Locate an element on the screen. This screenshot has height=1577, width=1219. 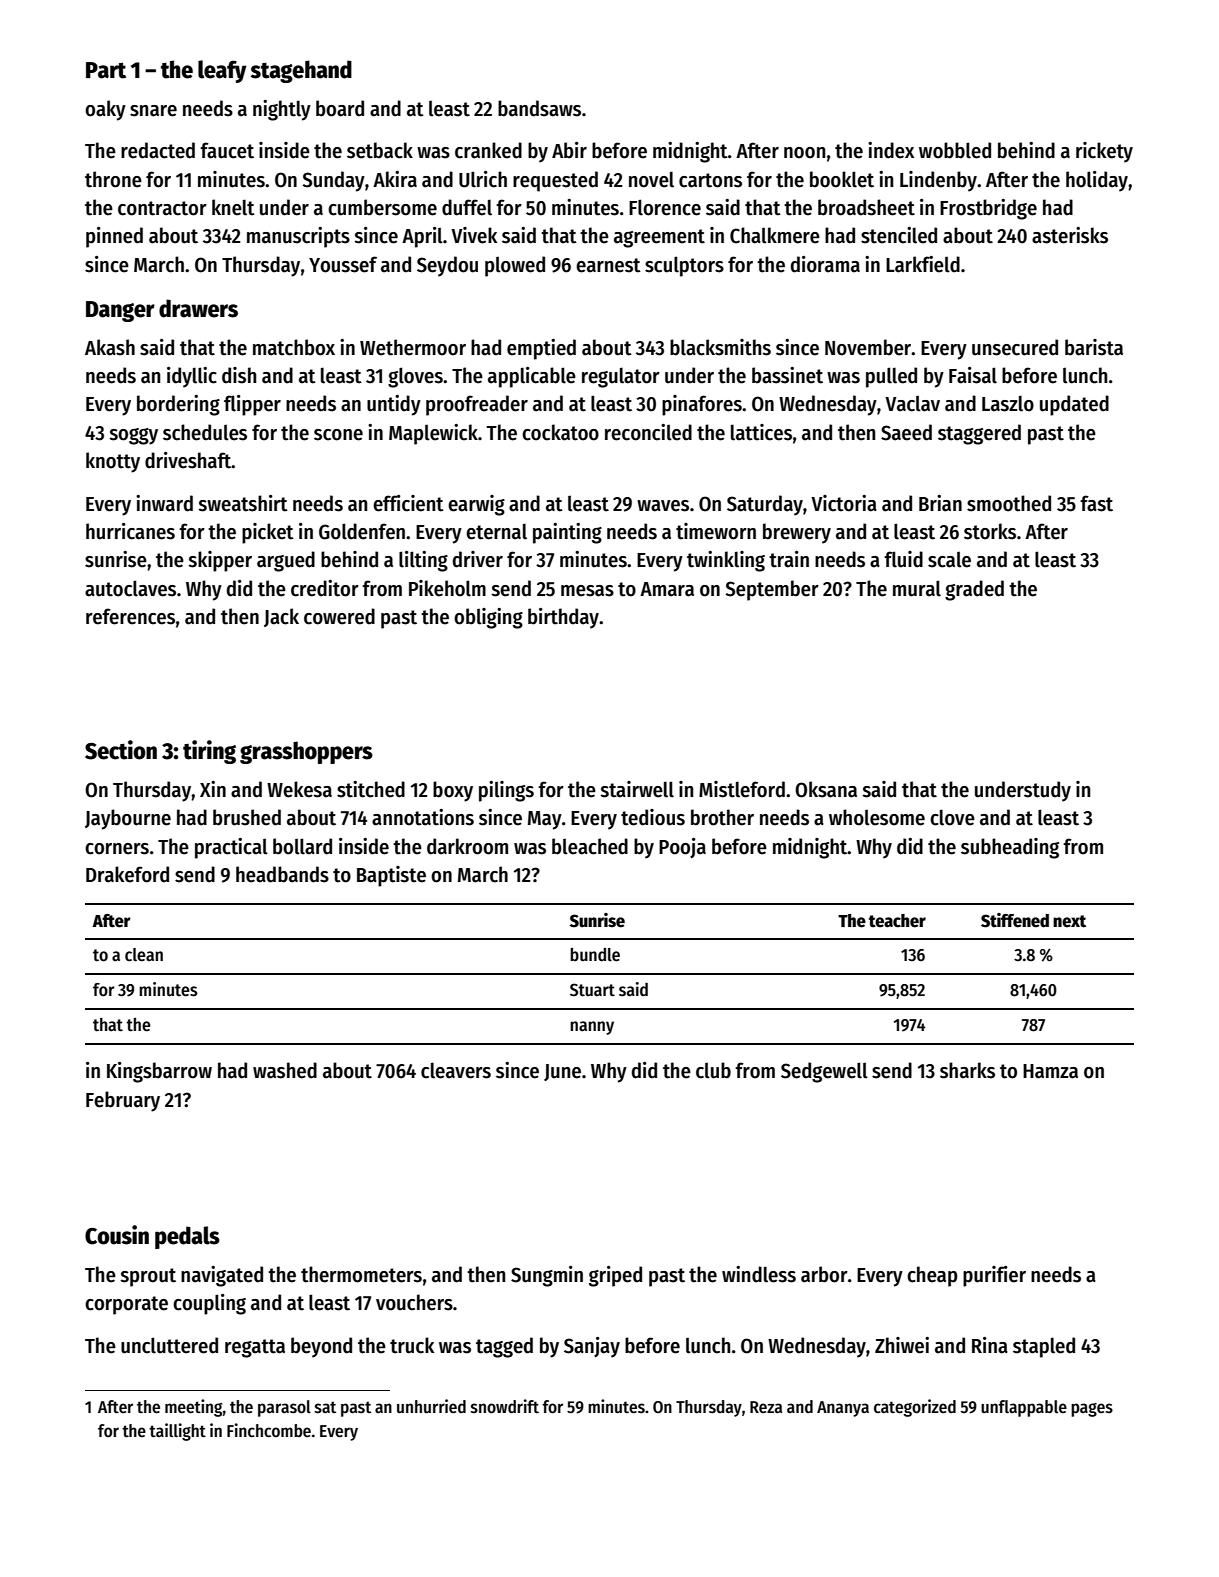
flipper is located at coordinates (252, 405).
